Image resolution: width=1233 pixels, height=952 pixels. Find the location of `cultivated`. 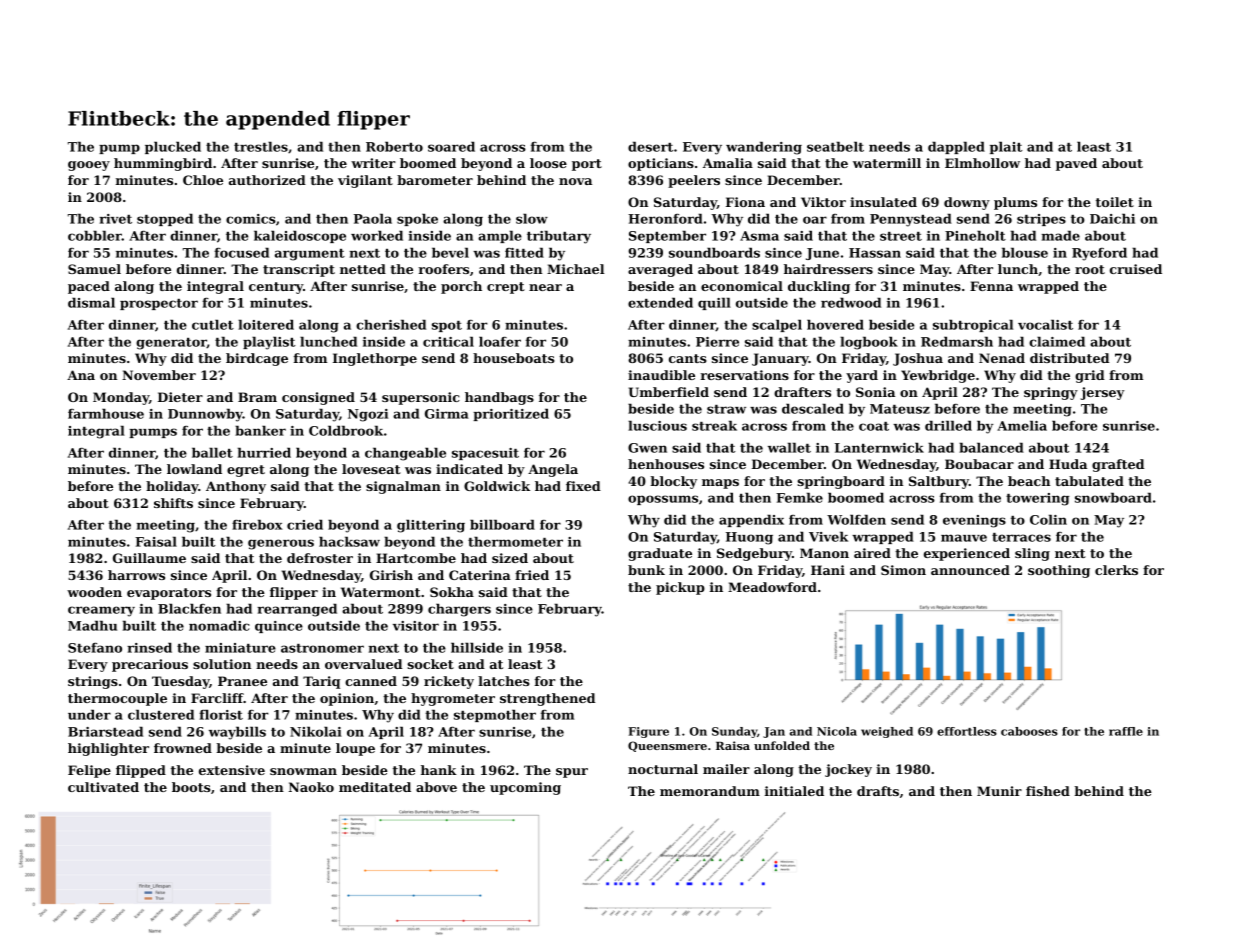

cultivated is located at coordinates (103, 787).
